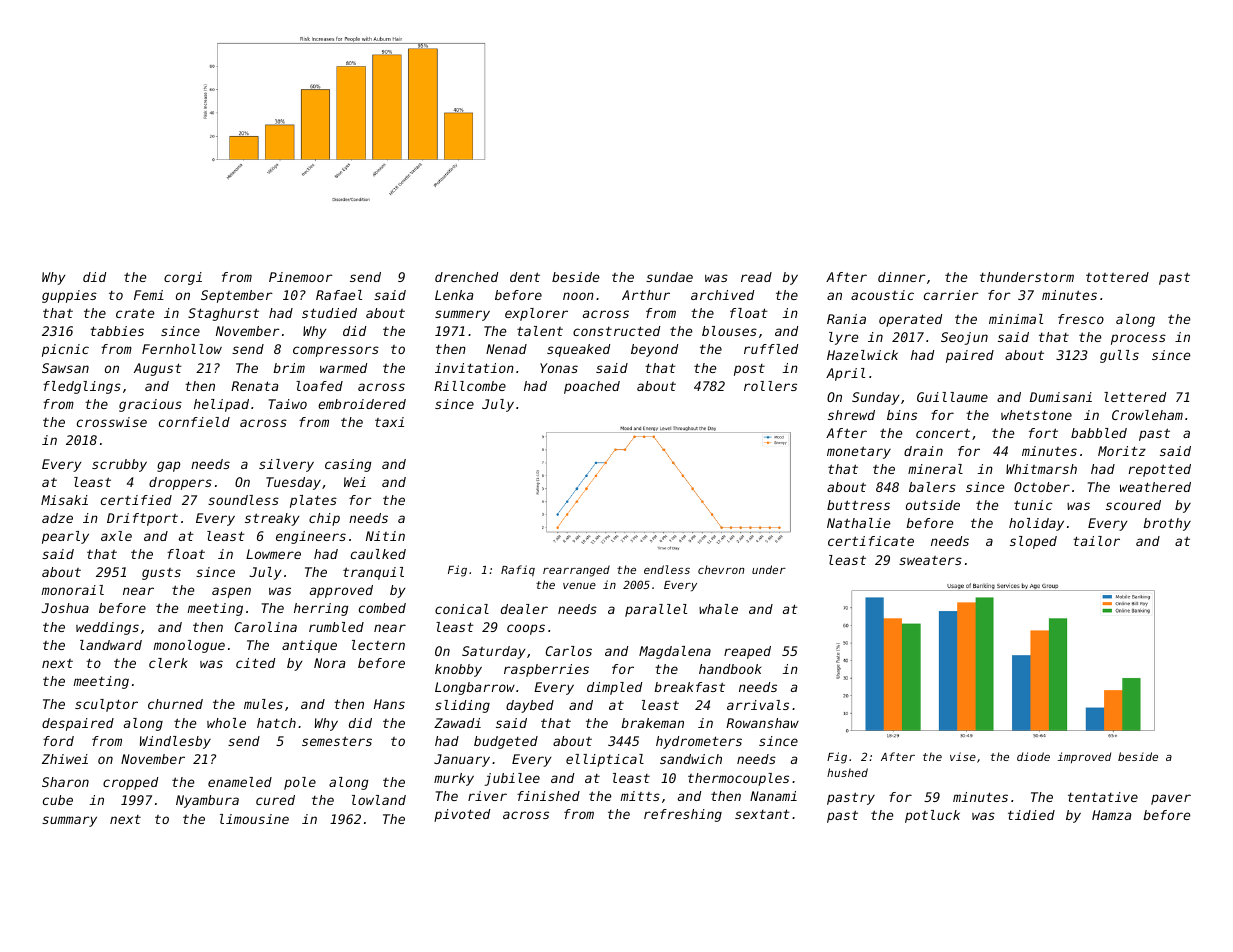 Image resolution: width=1233 pixels, height=952 pixels. What do you see at coordinates (656, 610) in the document?
I see `parallel` at bounding box center [656, 610].
